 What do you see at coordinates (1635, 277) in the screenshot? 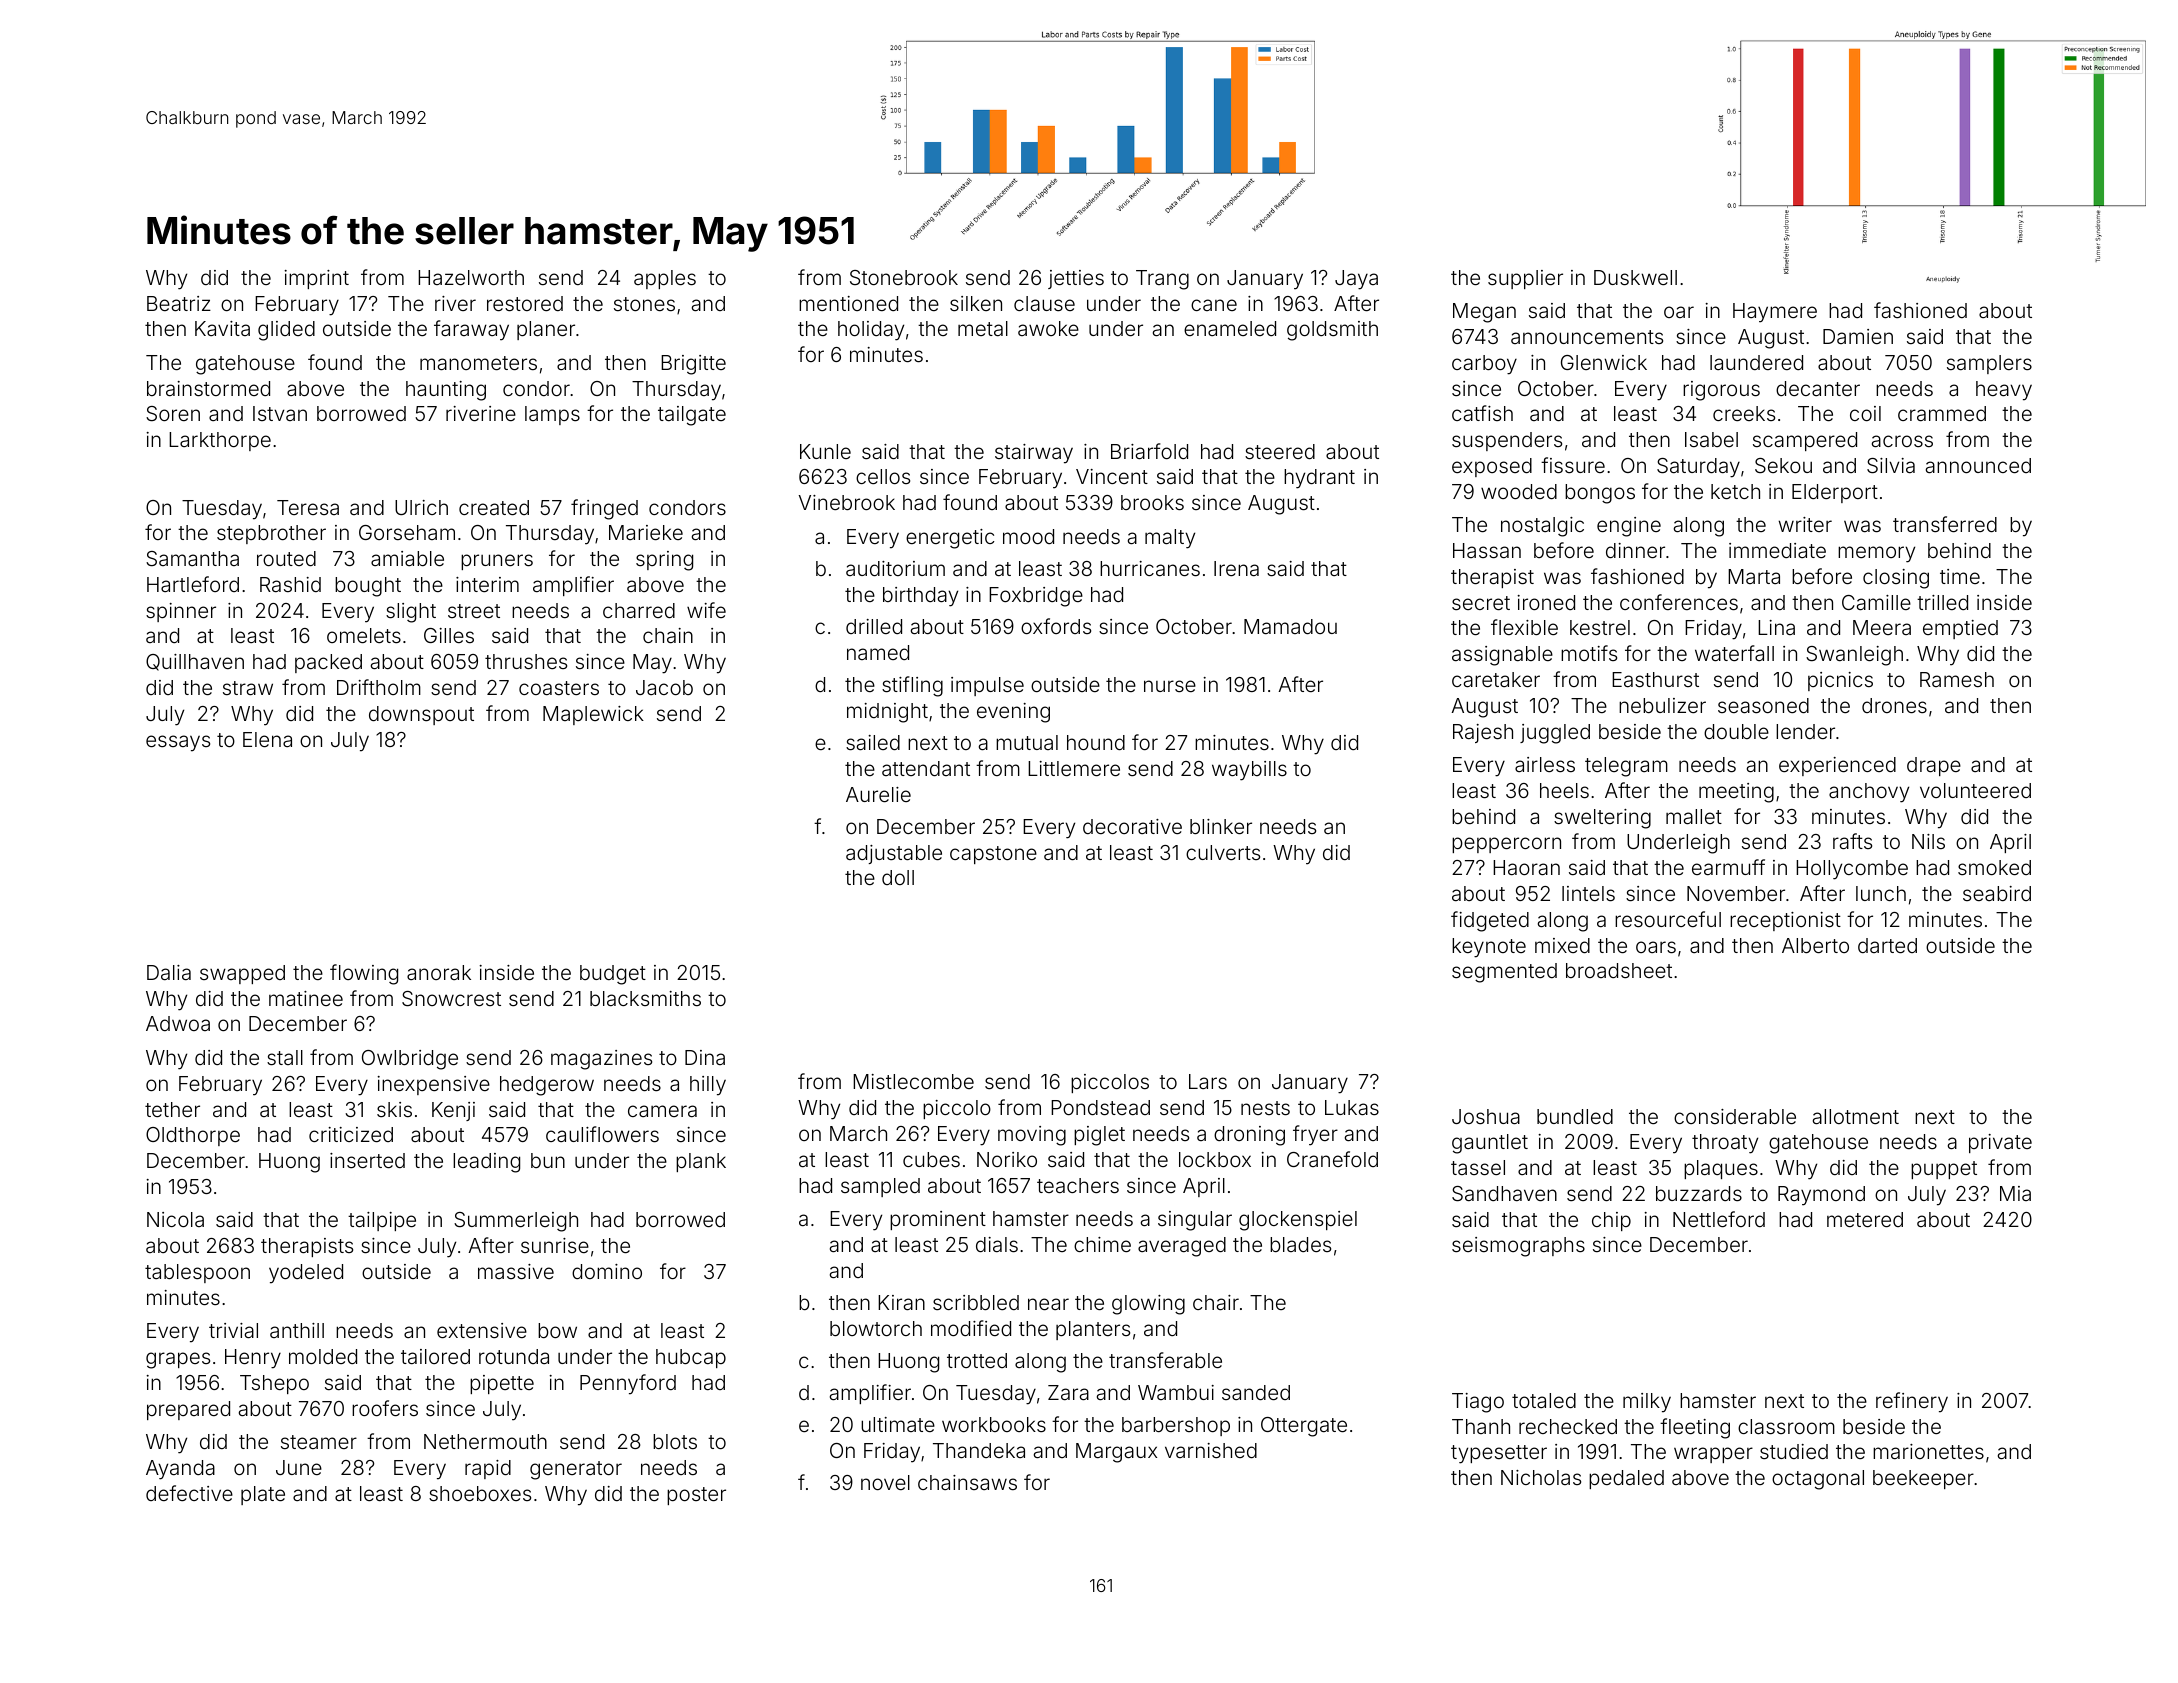
I see `Duskwell` at bounding box center [1635, 277].
